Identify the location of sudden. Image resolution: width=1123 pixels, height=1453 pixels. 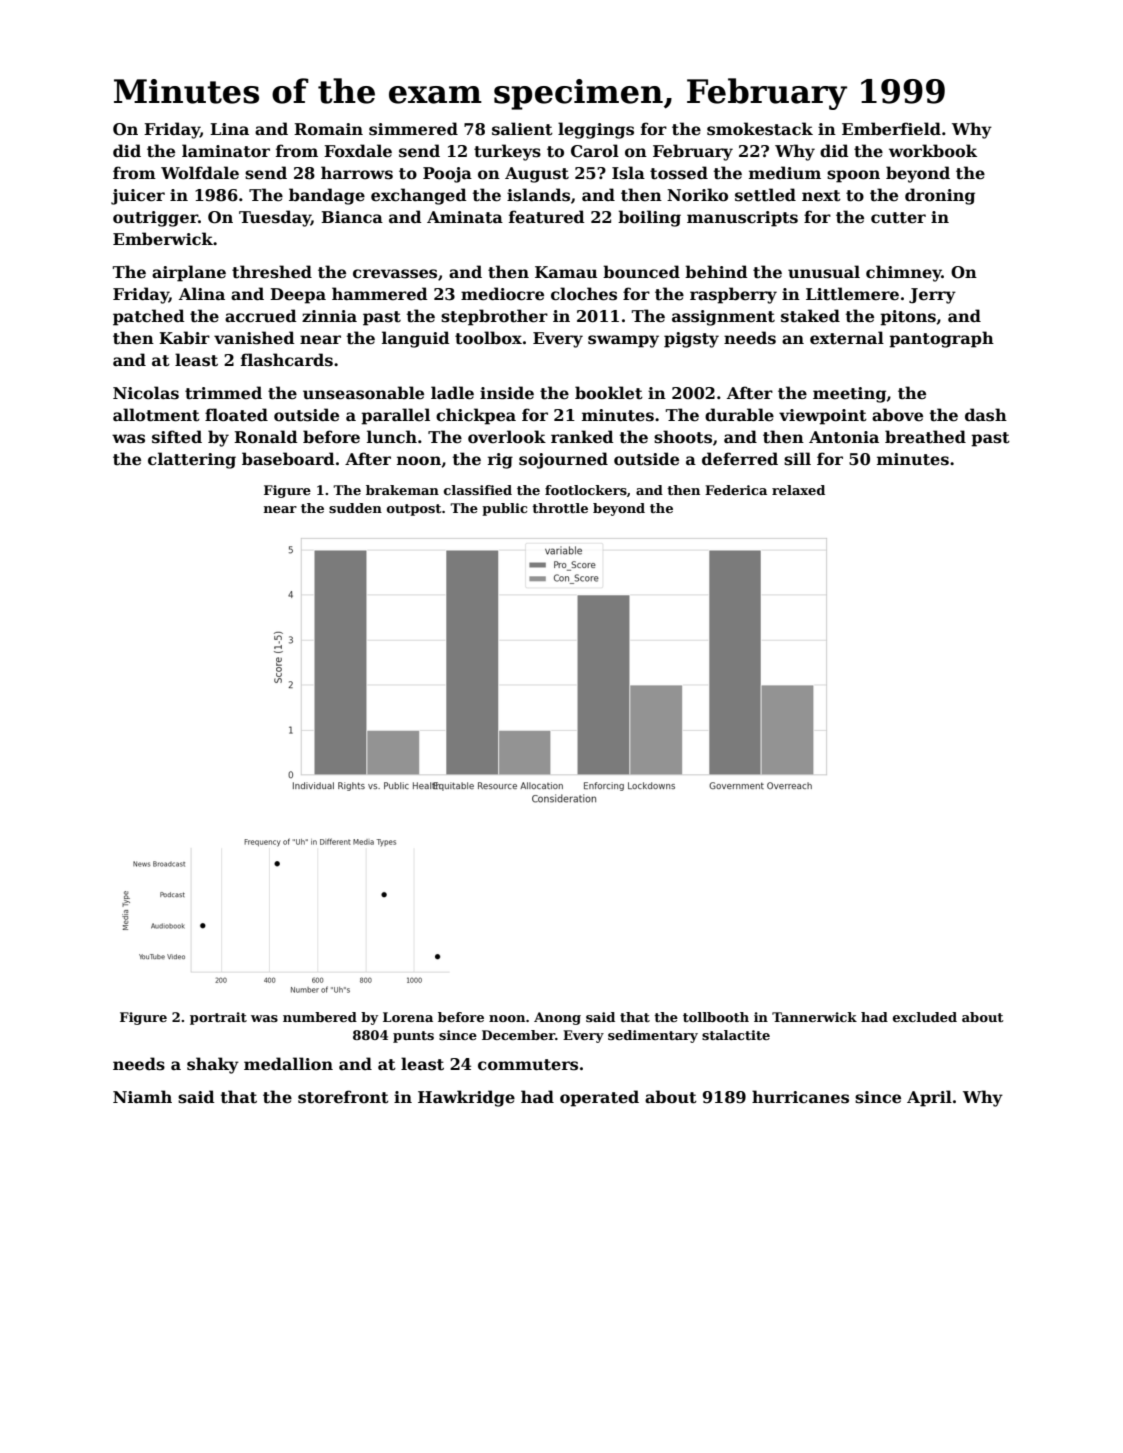
(355, 508).
